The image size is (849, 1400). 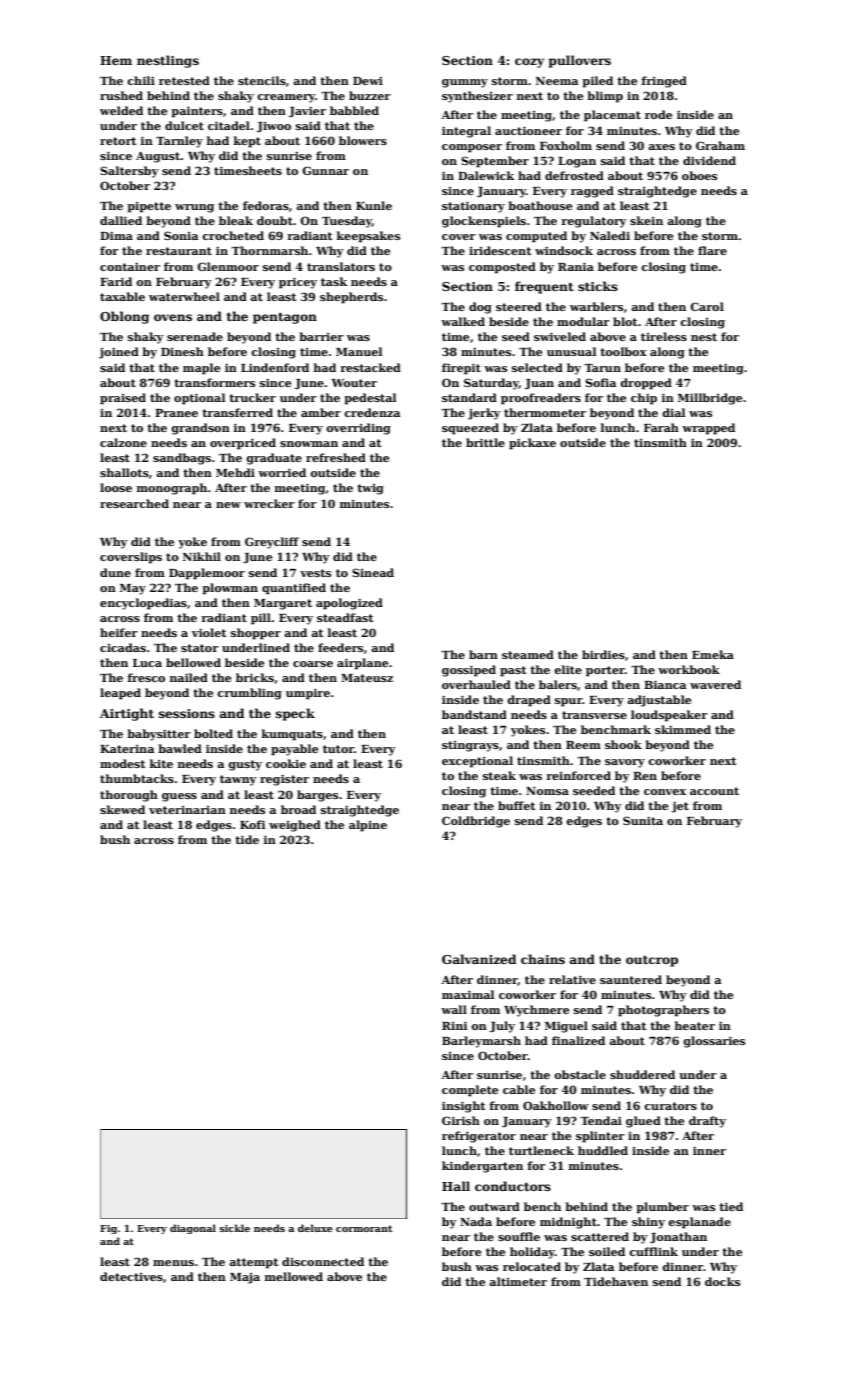 What do you see at coordinates (479, 959) in the screenshot?
I see `Galvanized` at bounding box center [479, 959].
